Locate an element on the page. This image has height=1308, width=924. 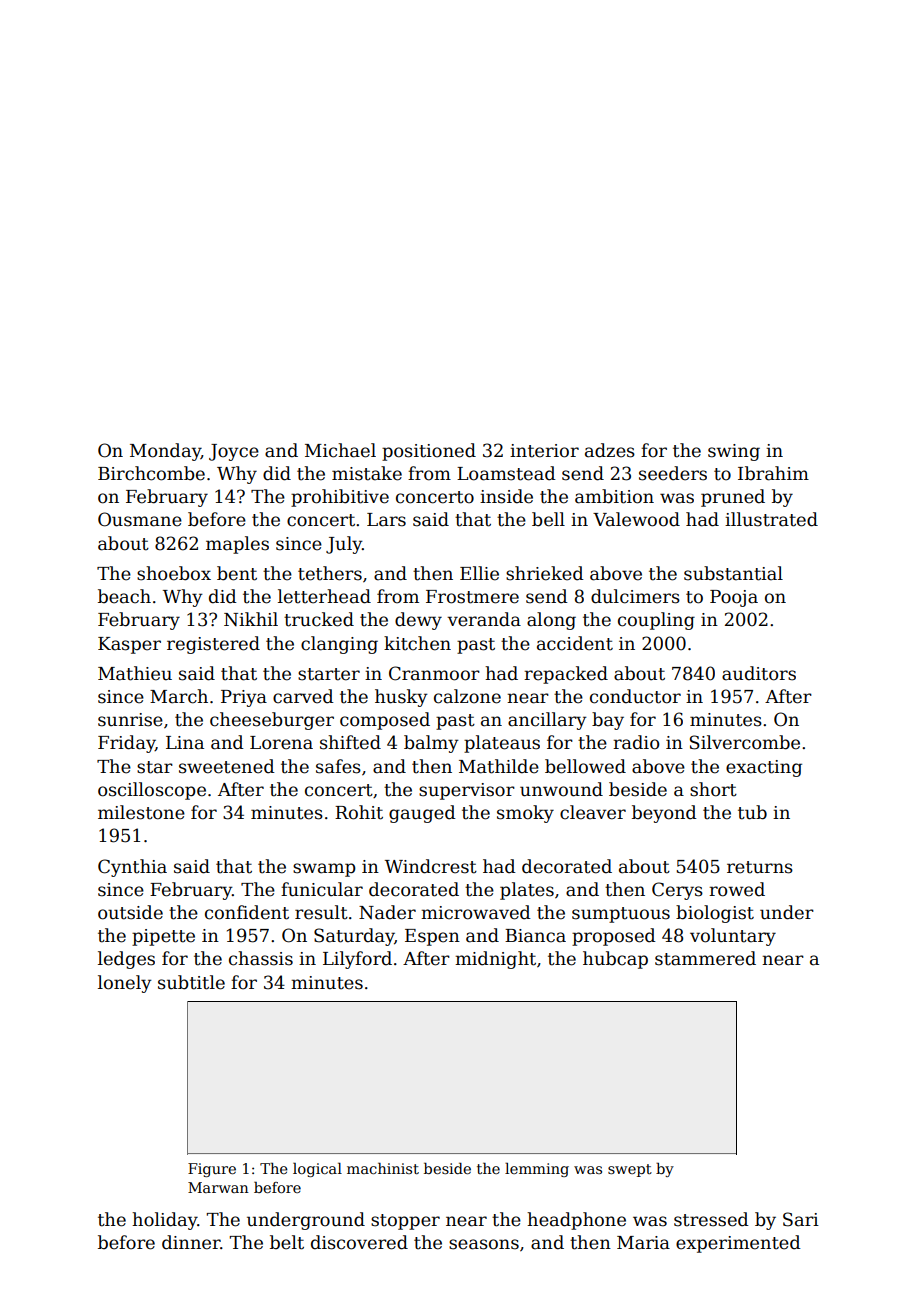
adzes is located at coordinates (610, 450).
